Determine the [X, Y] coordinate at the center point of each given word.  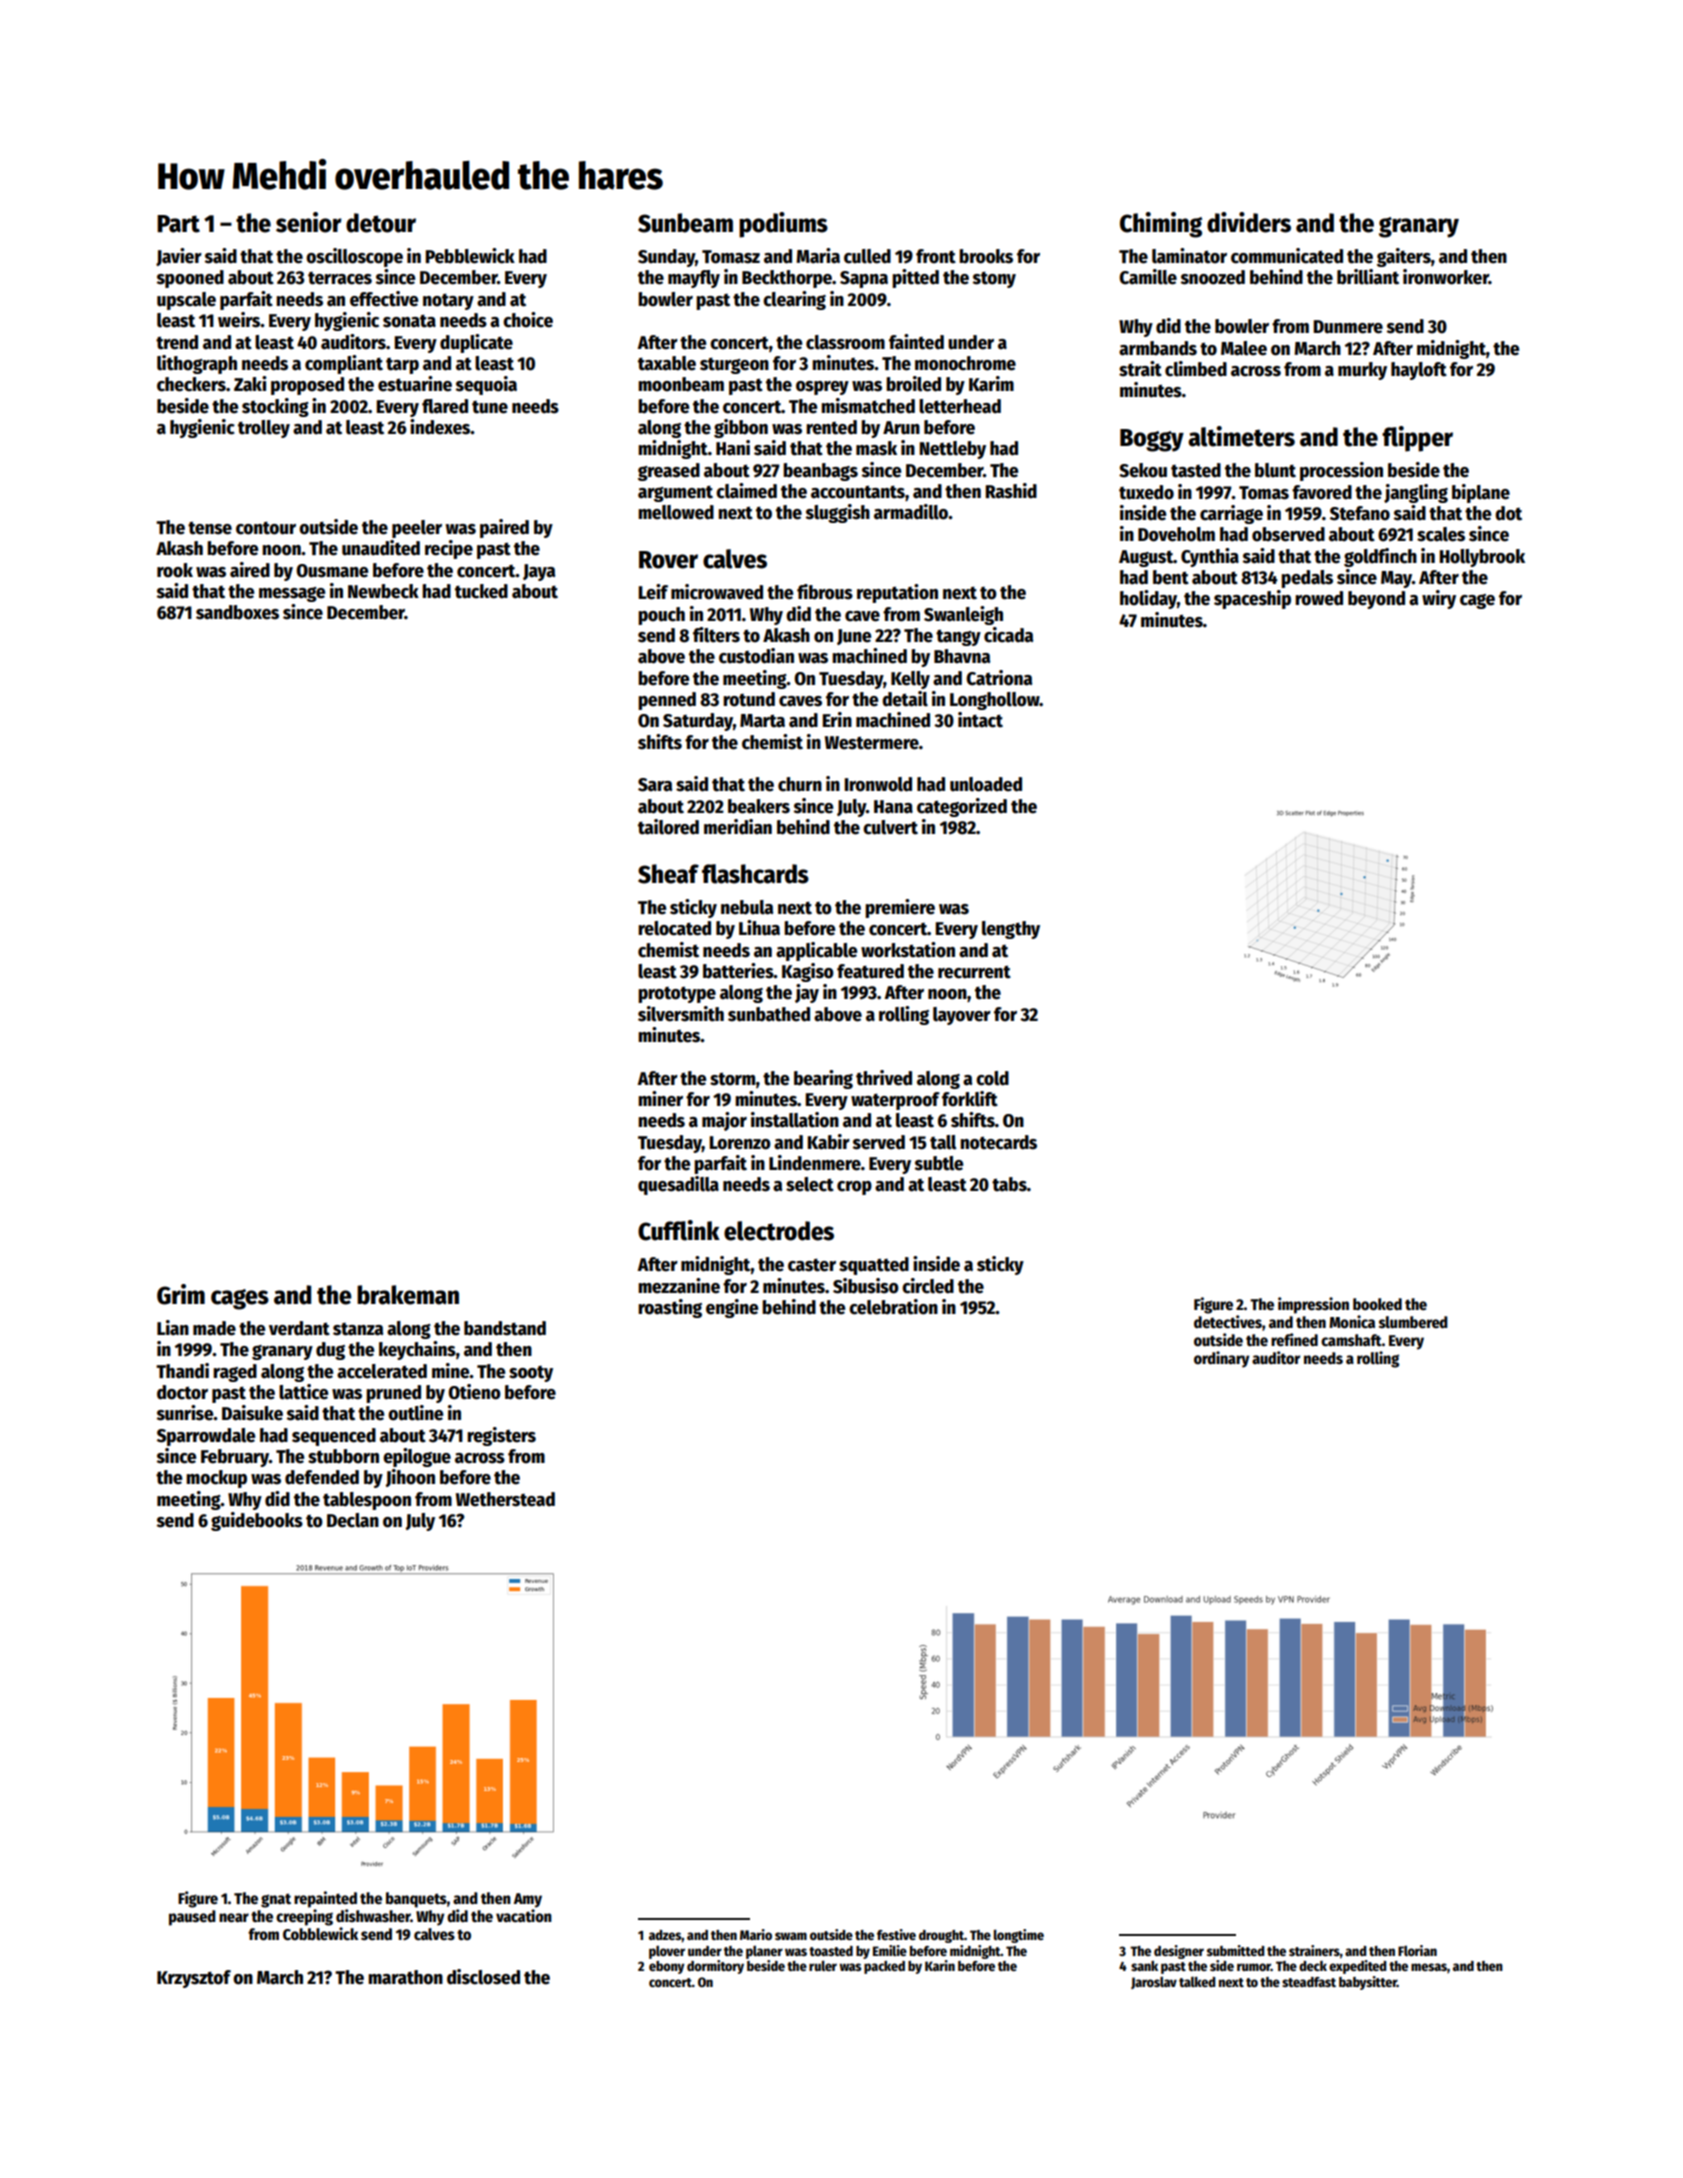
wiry [1439, 599]
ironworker [1446, 277]
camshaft [1351, 1340]
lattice [303, 1392]
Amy [528, 1900]
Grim [181, 1294]
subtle [939, 1163]
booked [1377, 1304]
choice [528, 320]
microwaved [717, 592]
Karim [991, 384]
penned [667, 701]
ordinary [1221, 1359]
